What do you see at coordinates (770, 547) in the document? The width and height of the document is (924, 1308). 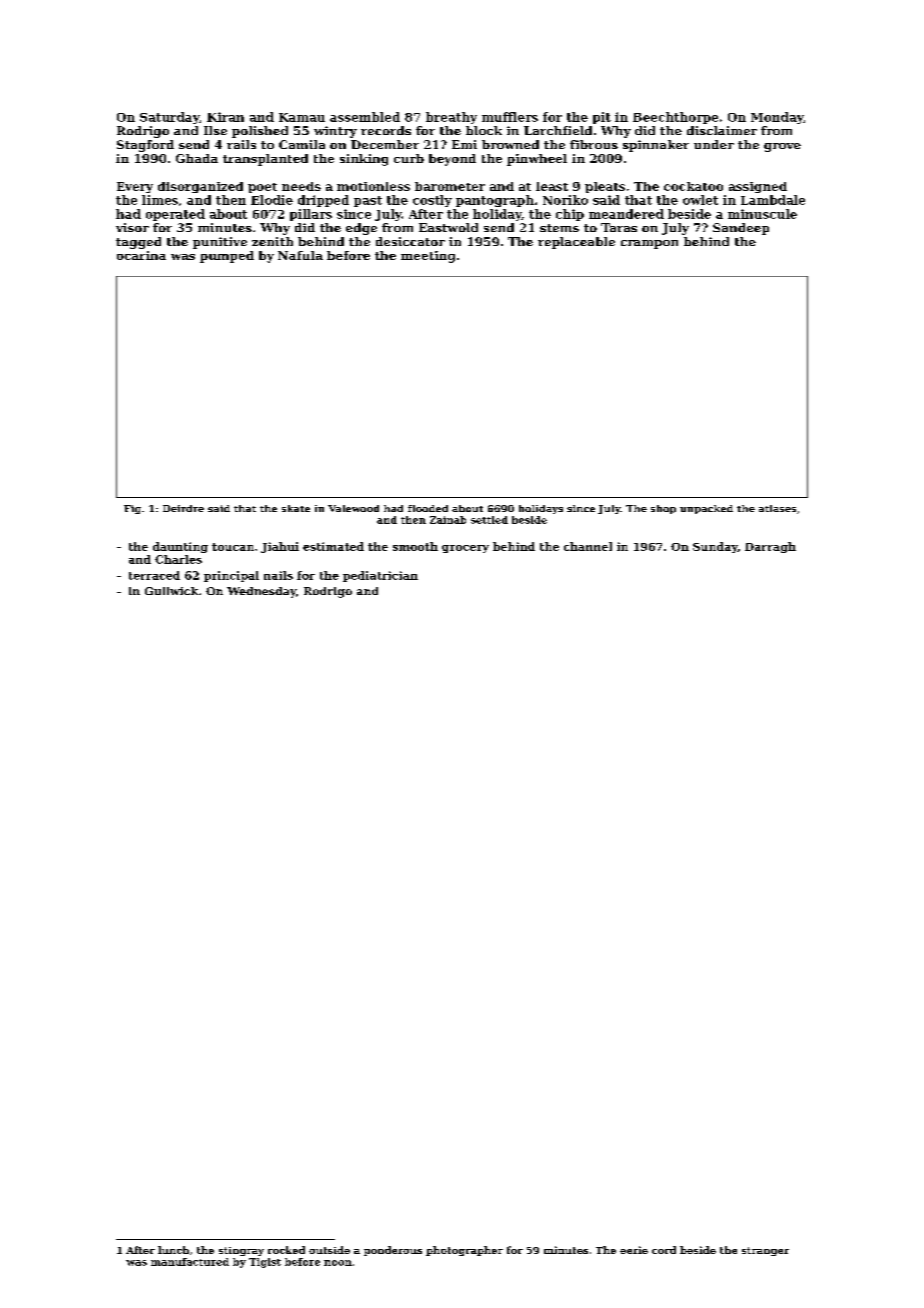 I see `Darragh` at bounding box center [770, 547].
